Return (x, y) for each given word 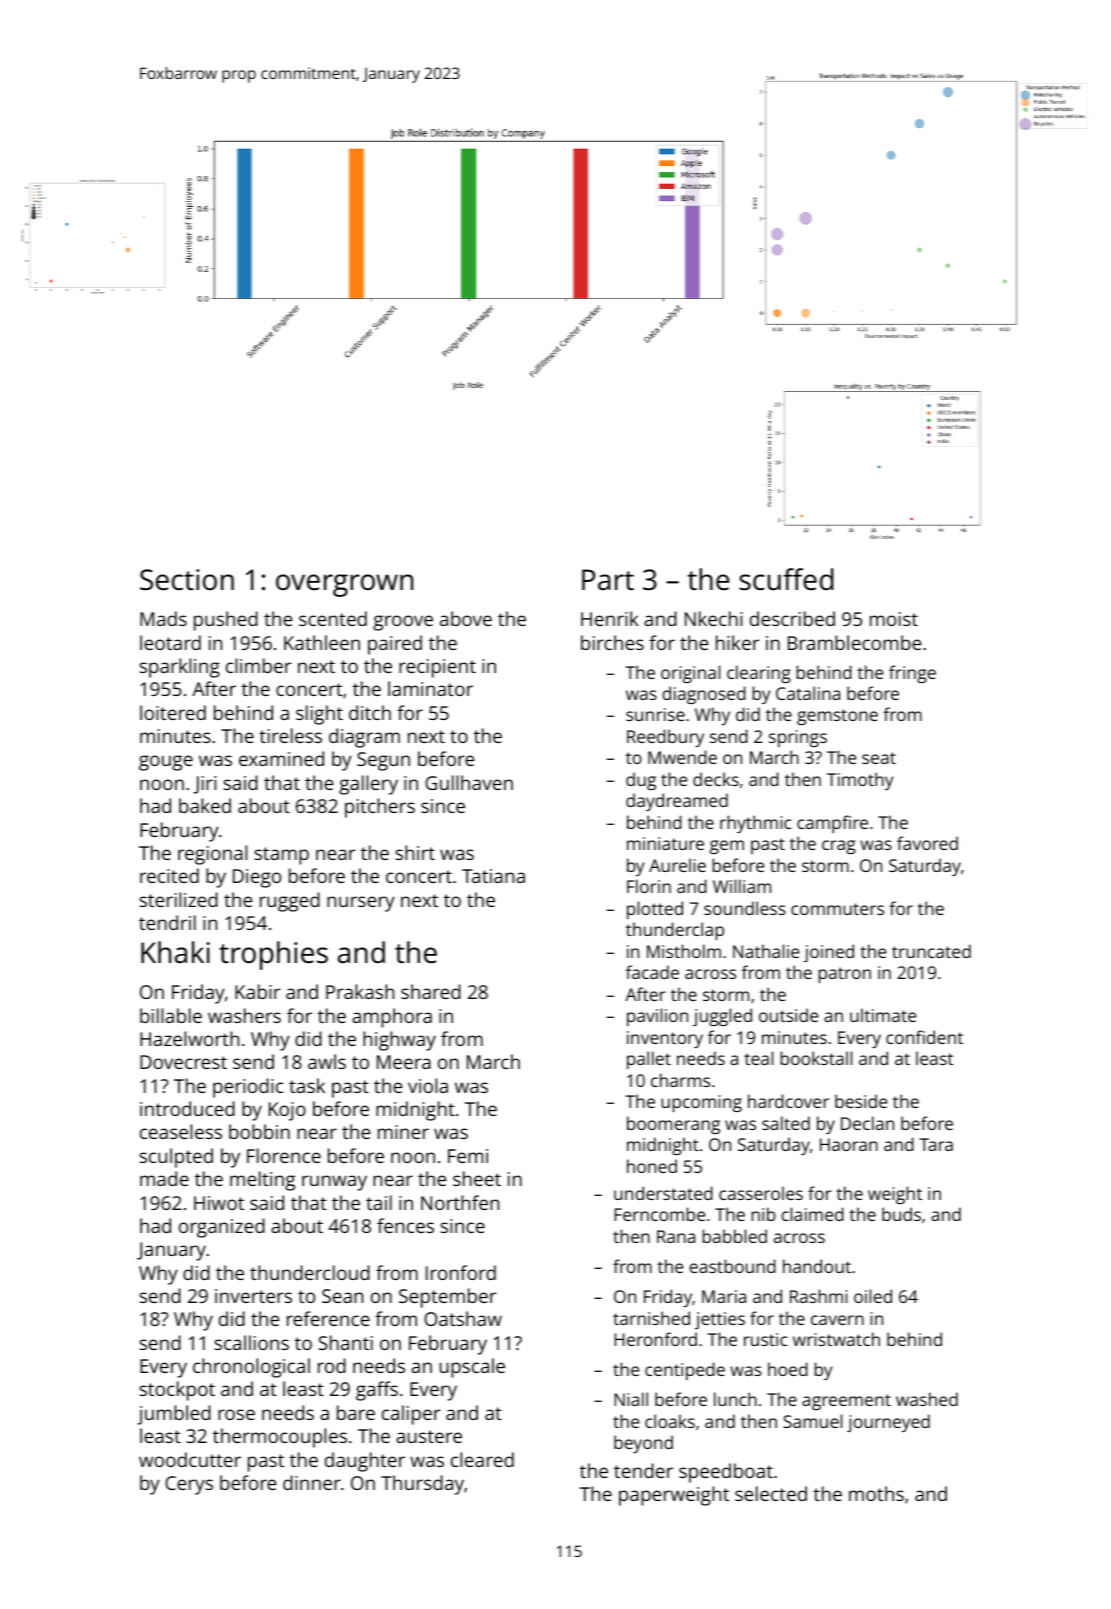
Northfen (460, 1202)
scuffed (786, 579)
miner (403, 1132)
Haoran (849, 1144)
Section (187, 580)
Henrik (610, 618)
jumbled (174, 1415)
